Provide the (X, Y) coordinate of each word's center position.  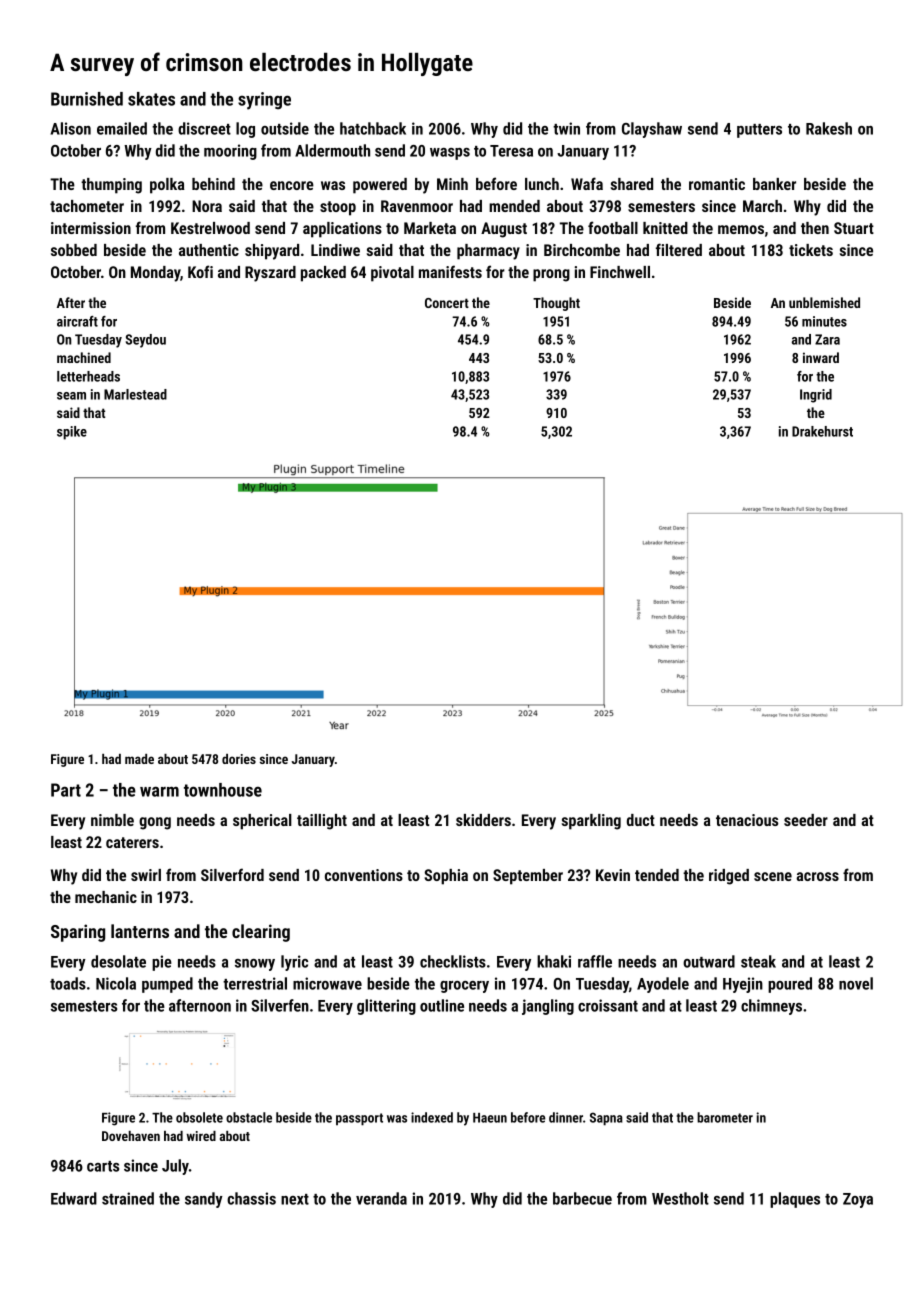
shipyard (272, 252)
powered (380, 186)
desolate (118, 961)
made (139, 759)
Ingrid (816, 396)
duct (641, 820)
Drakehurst (822, 431)
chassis (251, 1198)
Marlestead (135, 394)
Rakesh (829, 128)
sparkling (591, 822)
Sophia (446, 877)
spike (72, 433)
